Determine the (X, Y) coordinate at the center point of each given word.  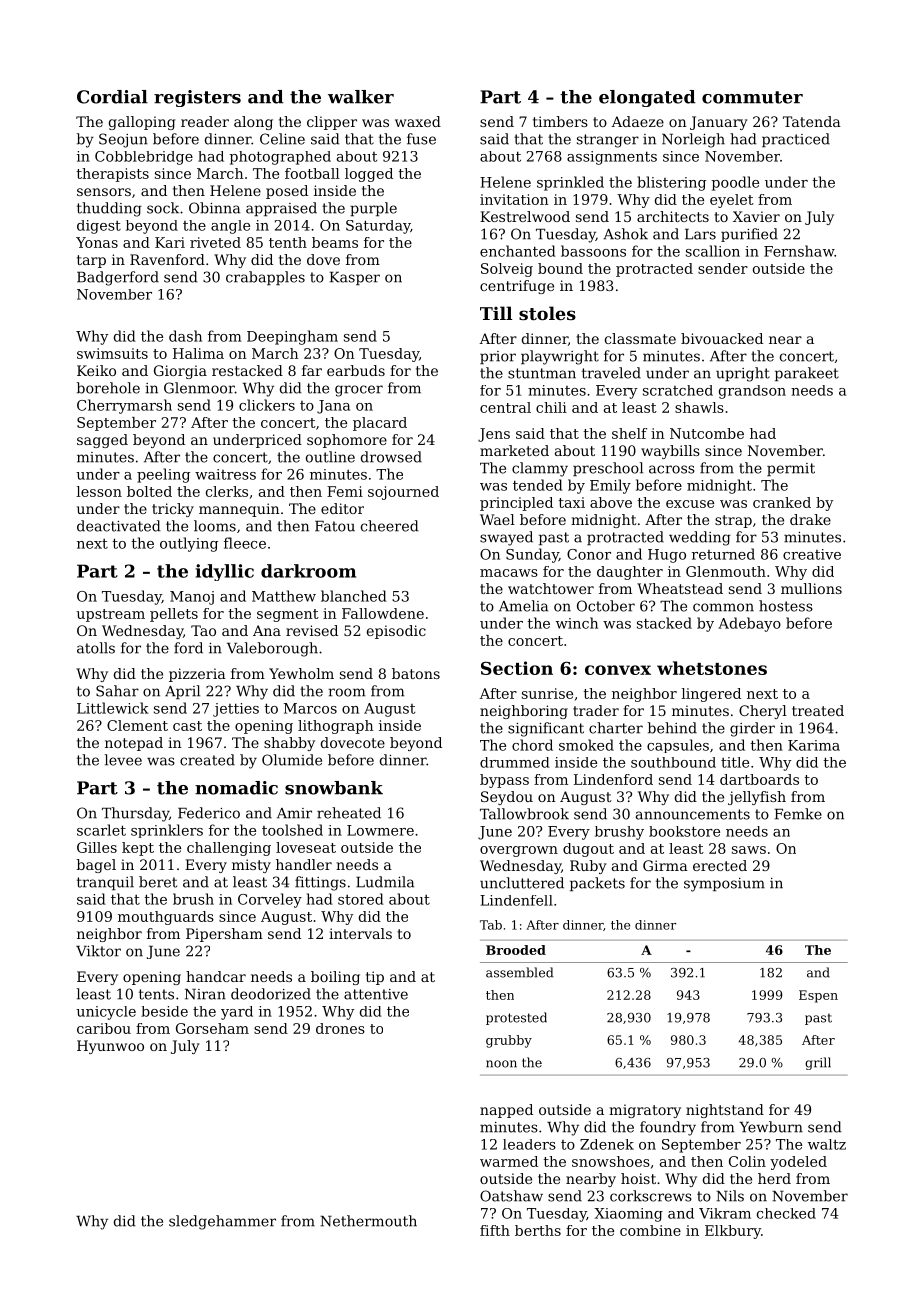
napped (506, 1111)
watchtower (551, 588)
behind (672, 728)
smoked (586, 745)
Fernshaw (799, 251)
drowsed (391, 457)
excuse (690, 504)
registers (197, 98)
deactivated (119, 526)
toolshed (292, 830)
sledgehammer (222, 1222)
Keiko (96, 370)
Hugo (667, 556)
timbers (560, 121)
